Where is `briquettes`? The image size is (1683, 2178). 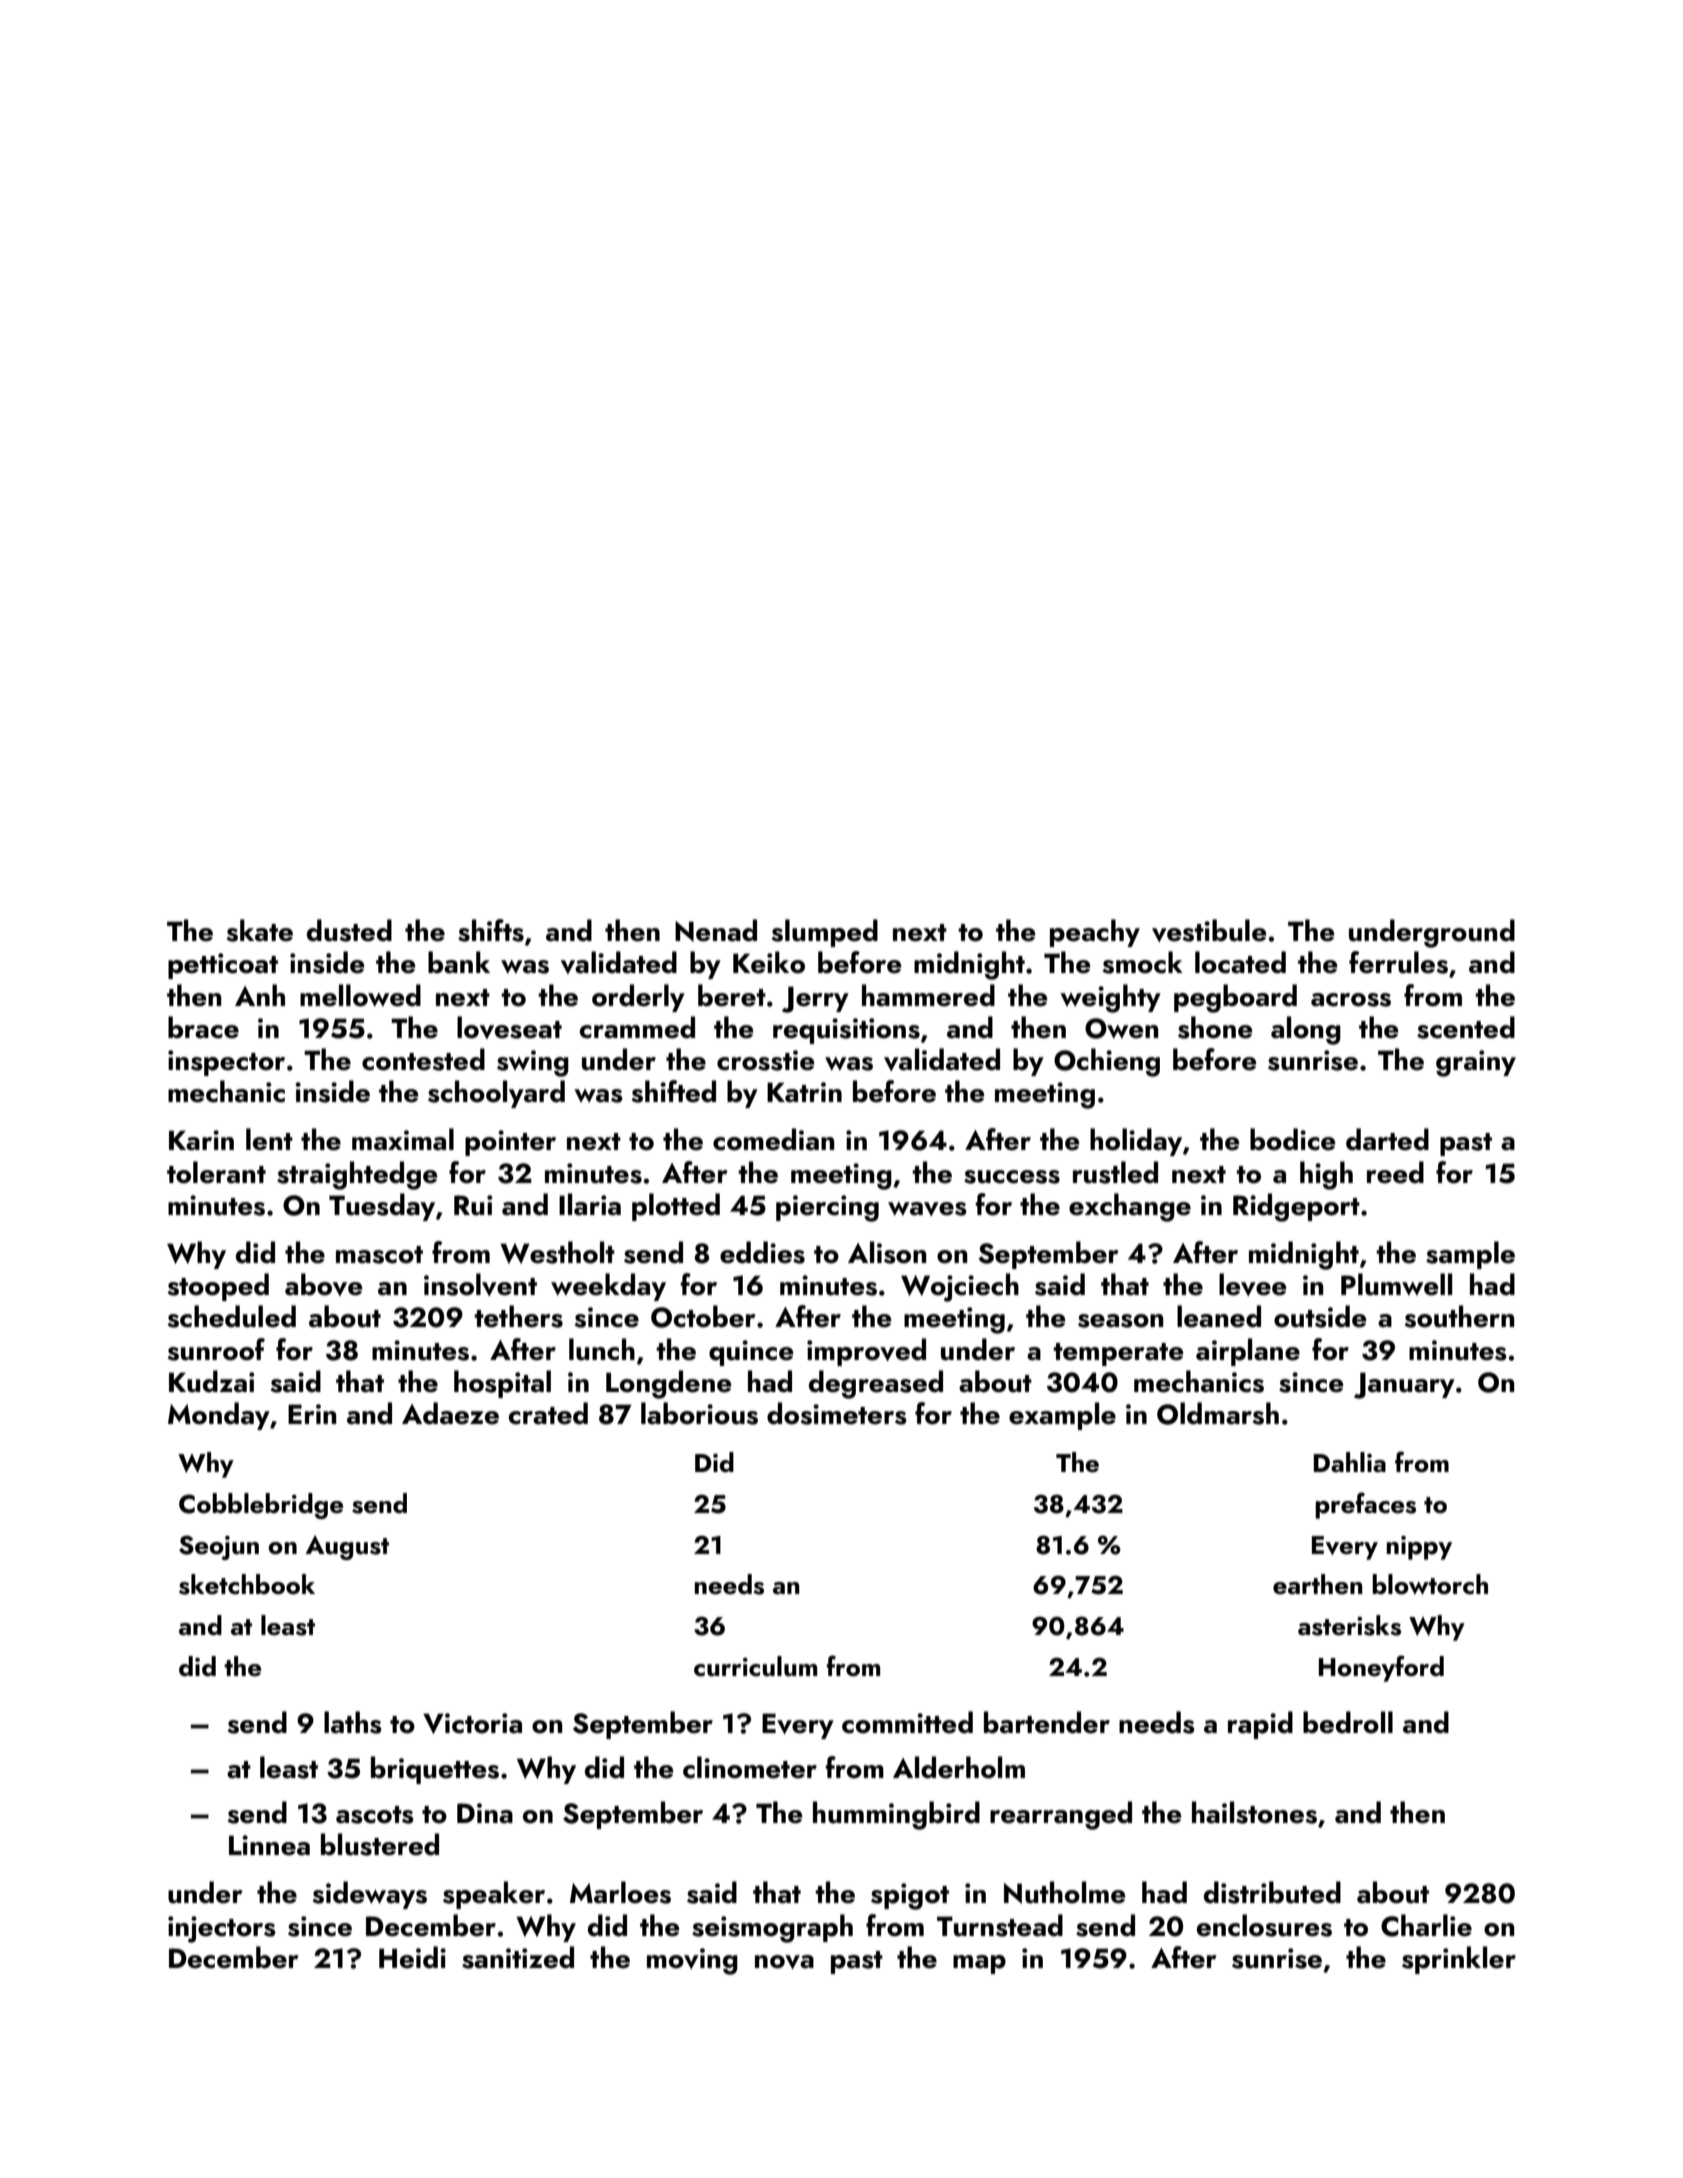
briquettes is located at coordinates (435, 1770).
